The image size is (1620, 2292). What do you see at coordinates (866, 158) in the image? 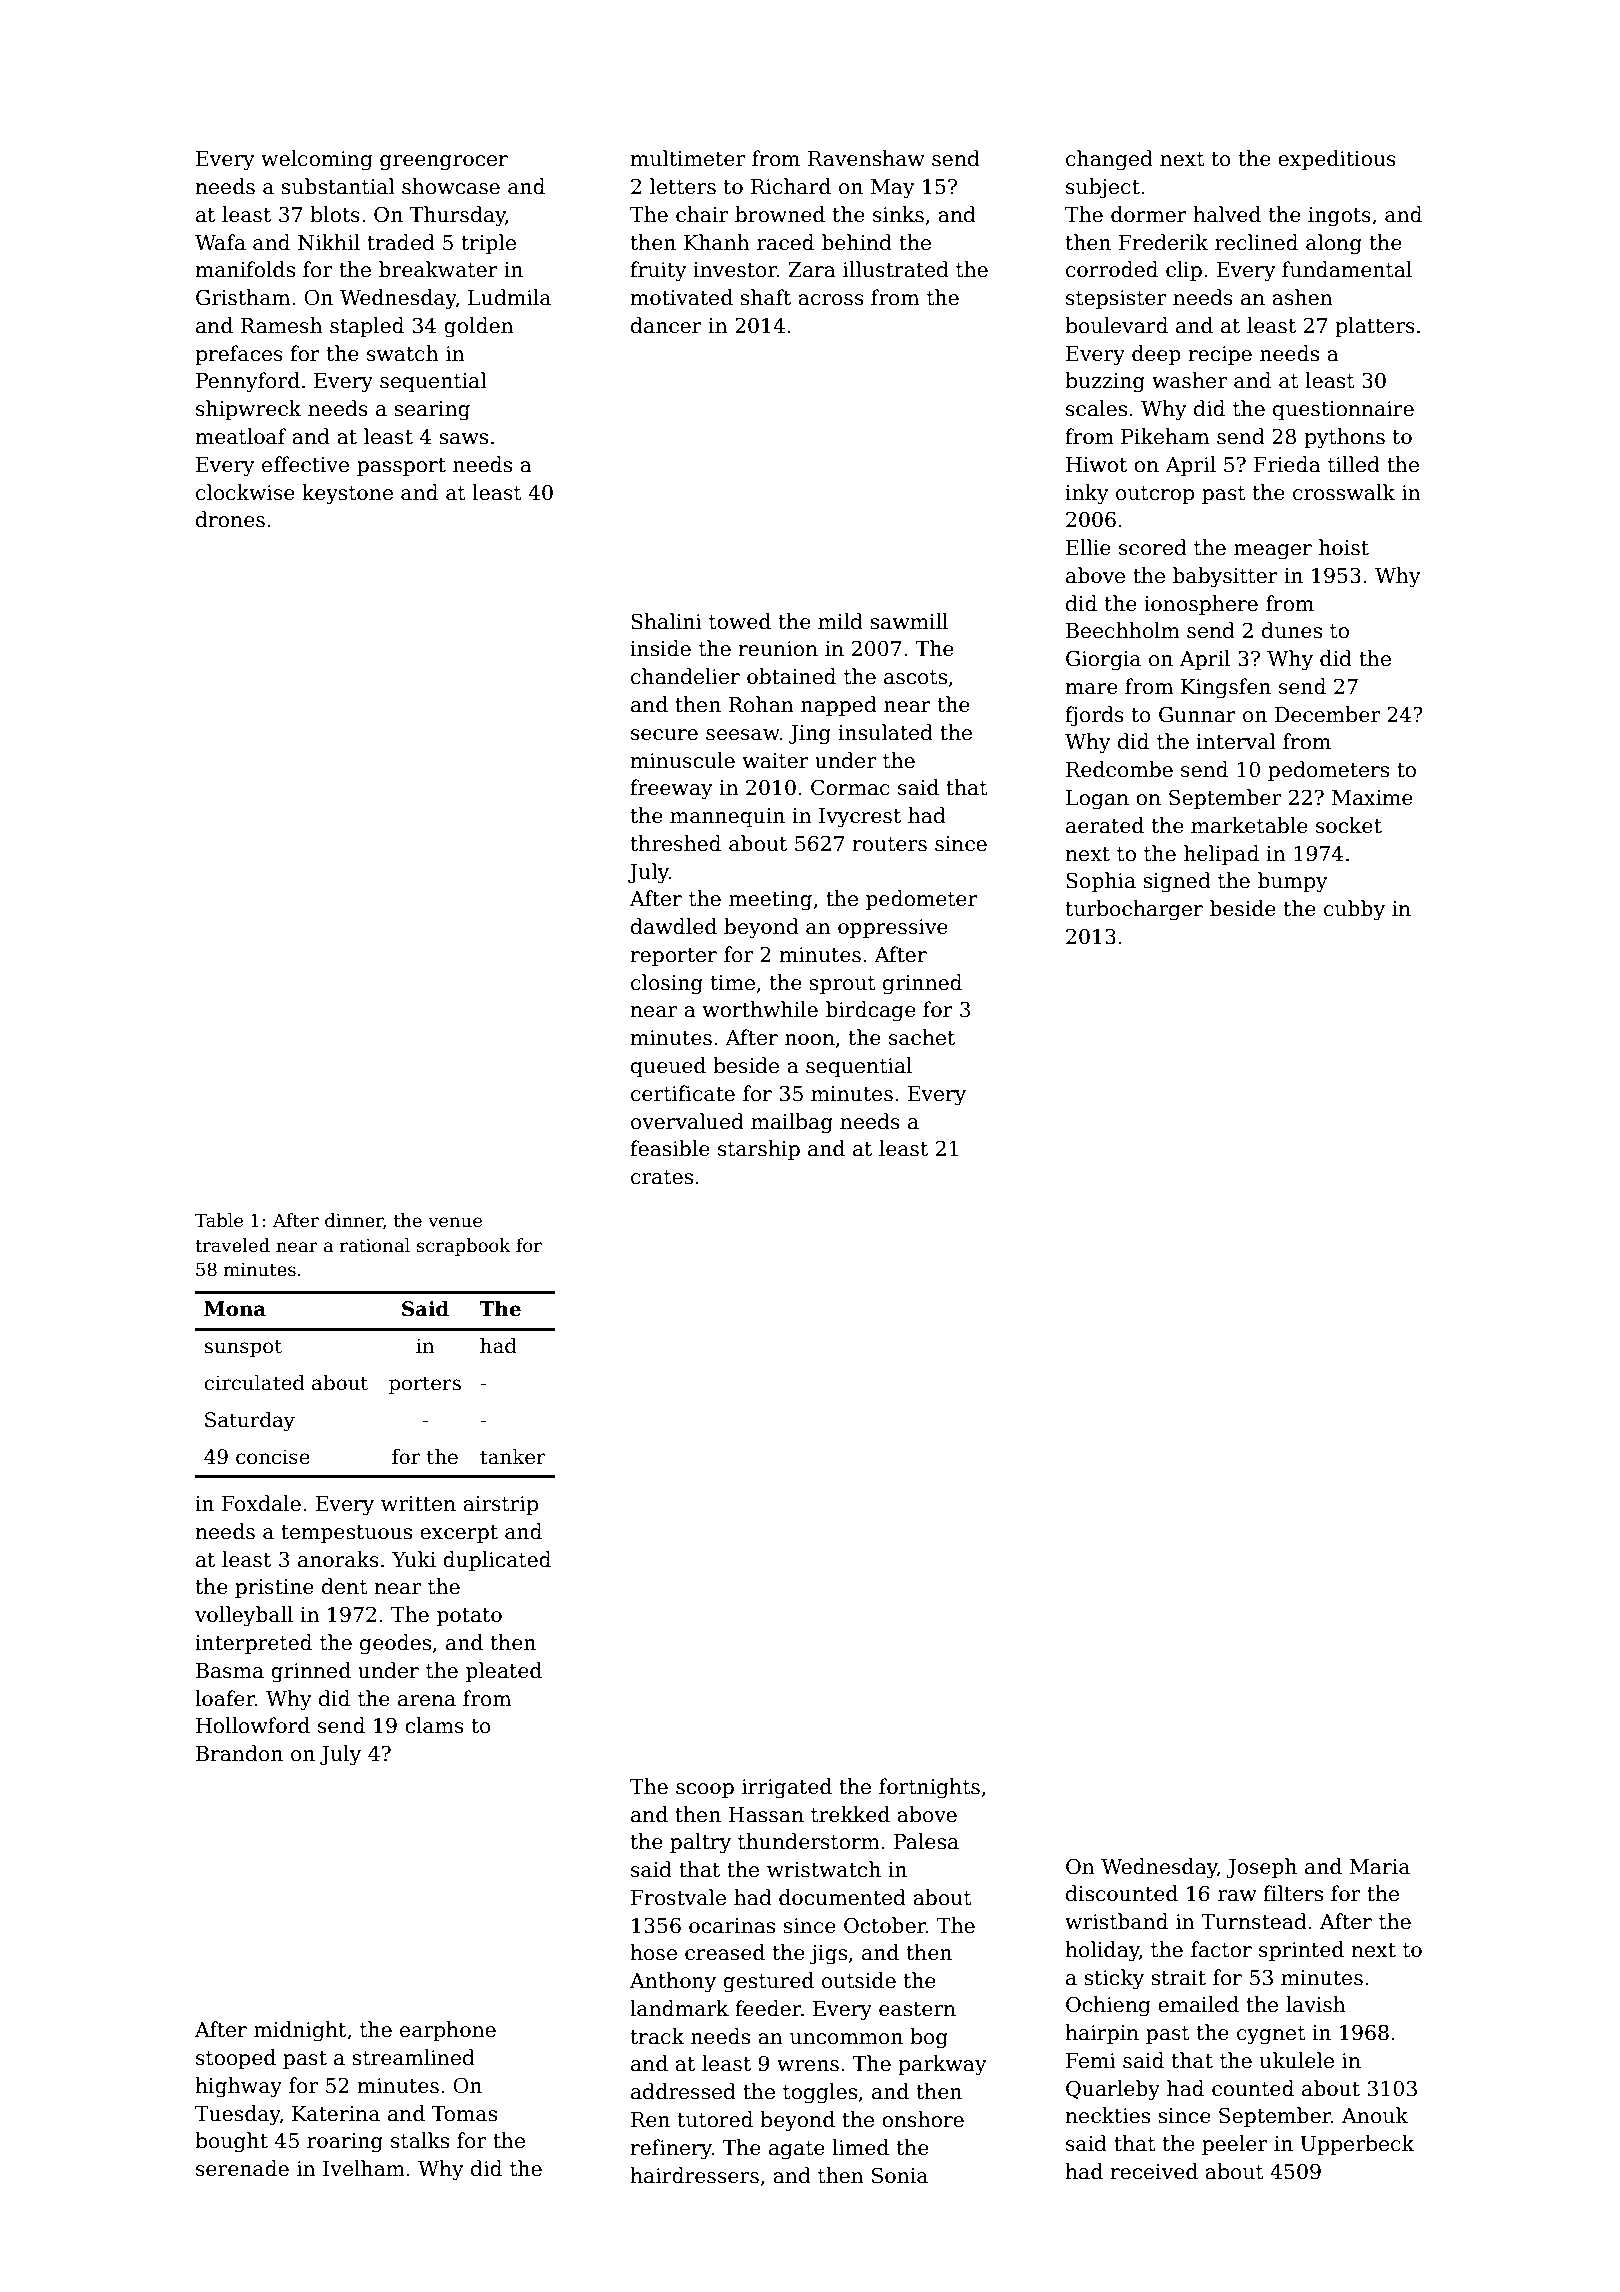
I see `Ravenshaw` at bounding box center [866, 158].
